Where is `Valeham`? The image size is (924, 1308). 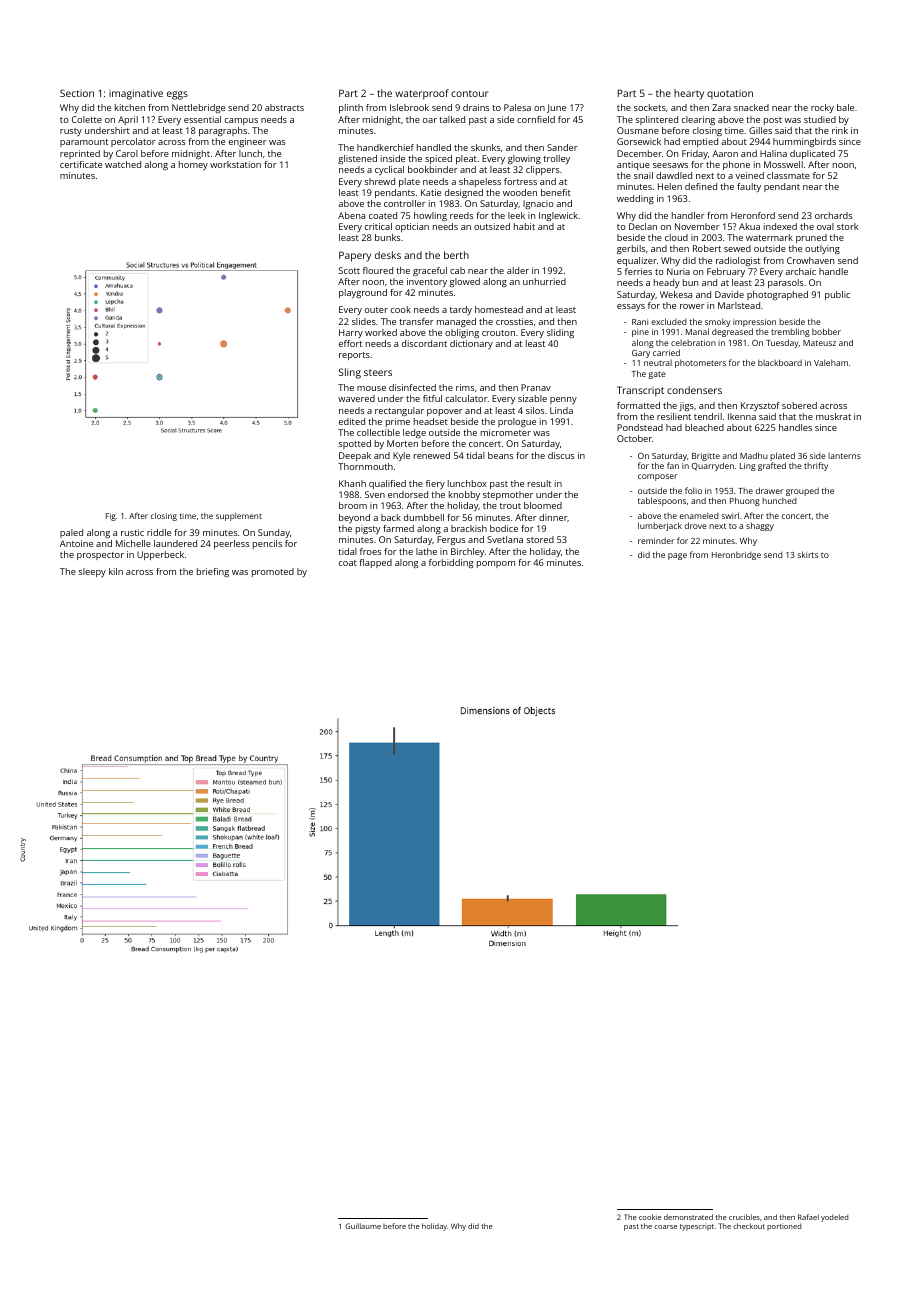
Valeham is located at coordinates (831, 362).
